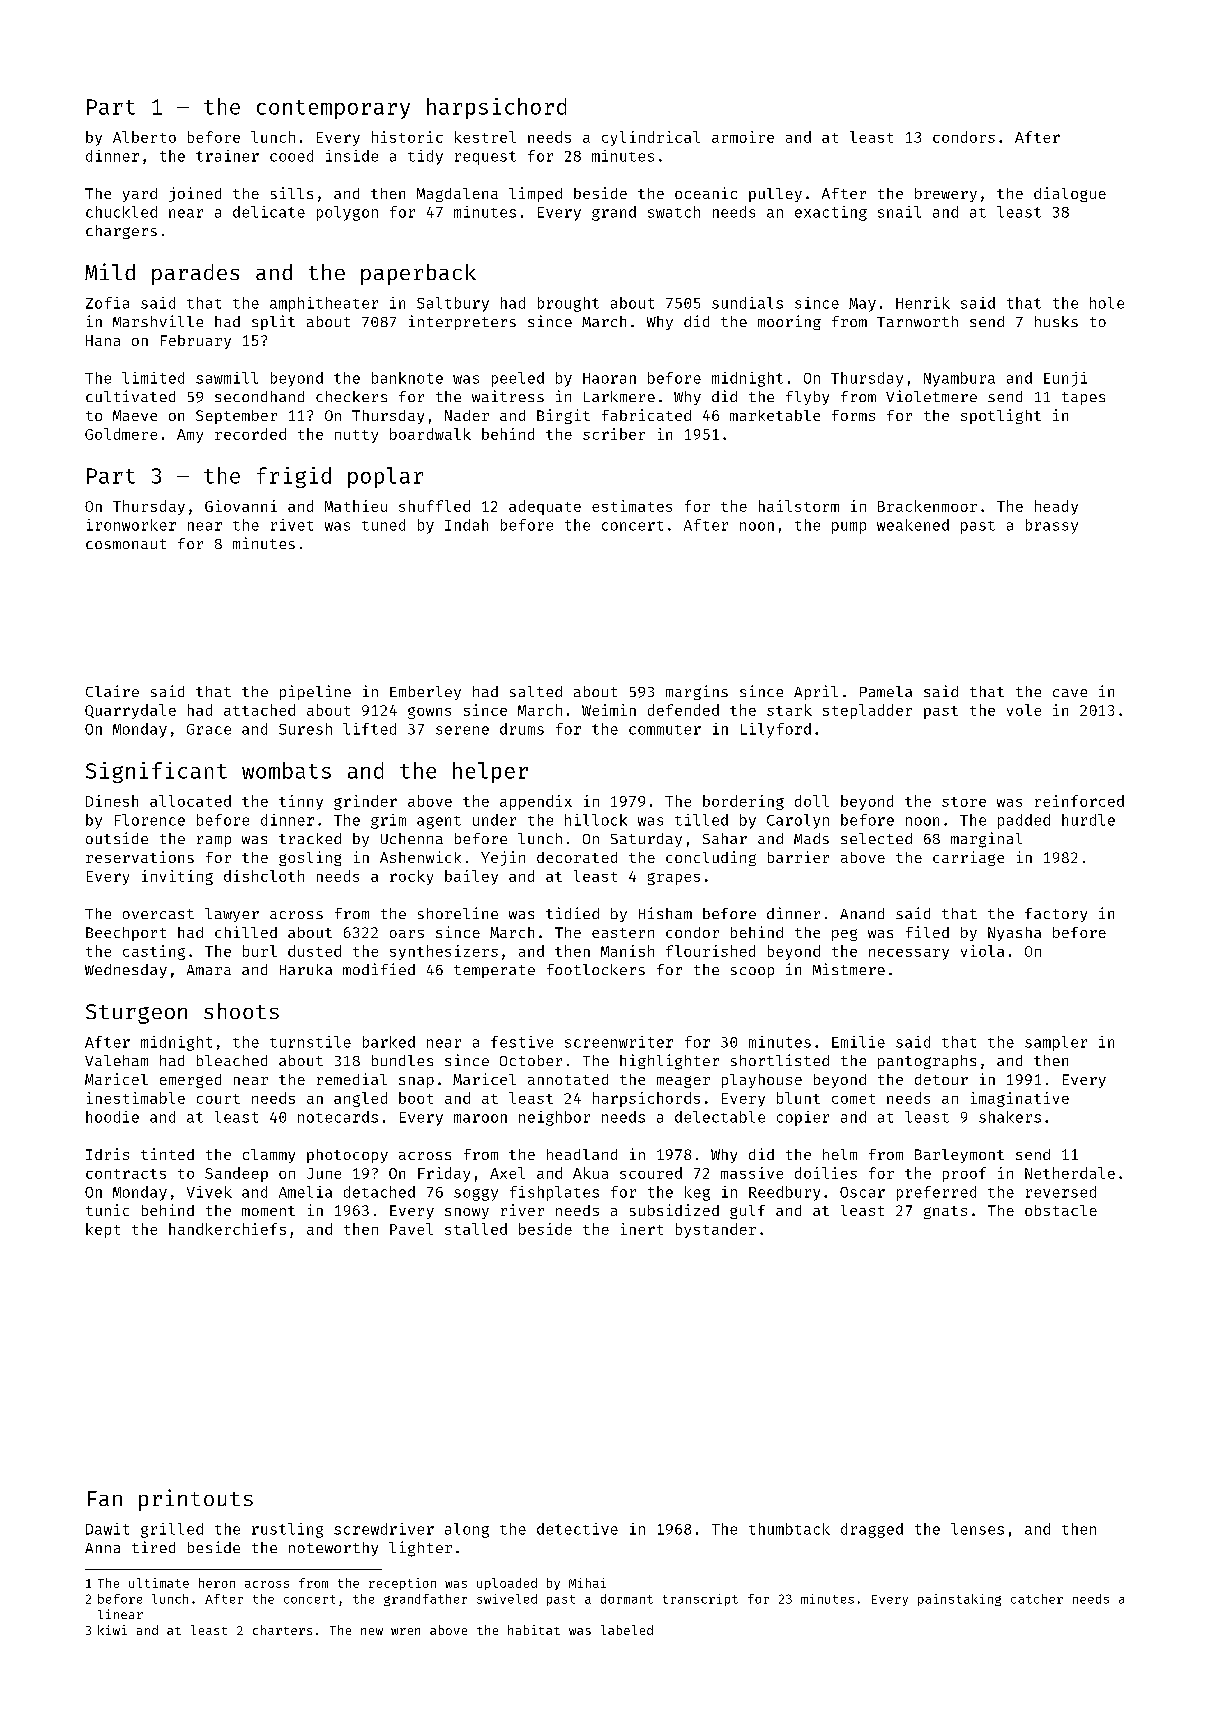 Image resolution: width=1218 pixels, height=1723 pixels. I want to click on catcher, so click(1037, 1599).
